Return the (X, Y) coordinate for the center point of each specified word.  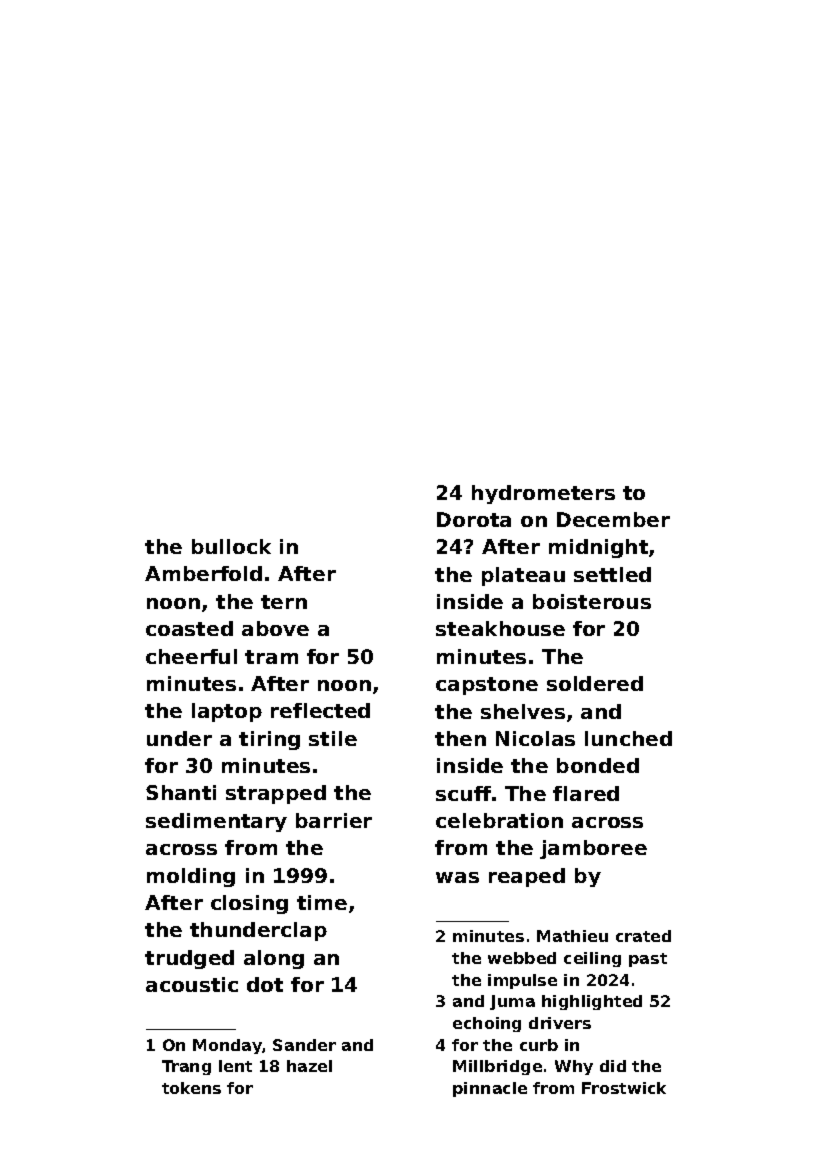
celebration (499, 820)
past (648, 960)
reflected (320, 710)
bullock (231, 546)
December (613, 519)
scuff (463, 793)
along (274, 959)
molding (191, 877)
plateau (523, 576)
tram (271, 657)
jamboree (593, 849)
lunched (628, 738)
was (457, 877)
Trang (186, 1067)
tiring (269, 740)
